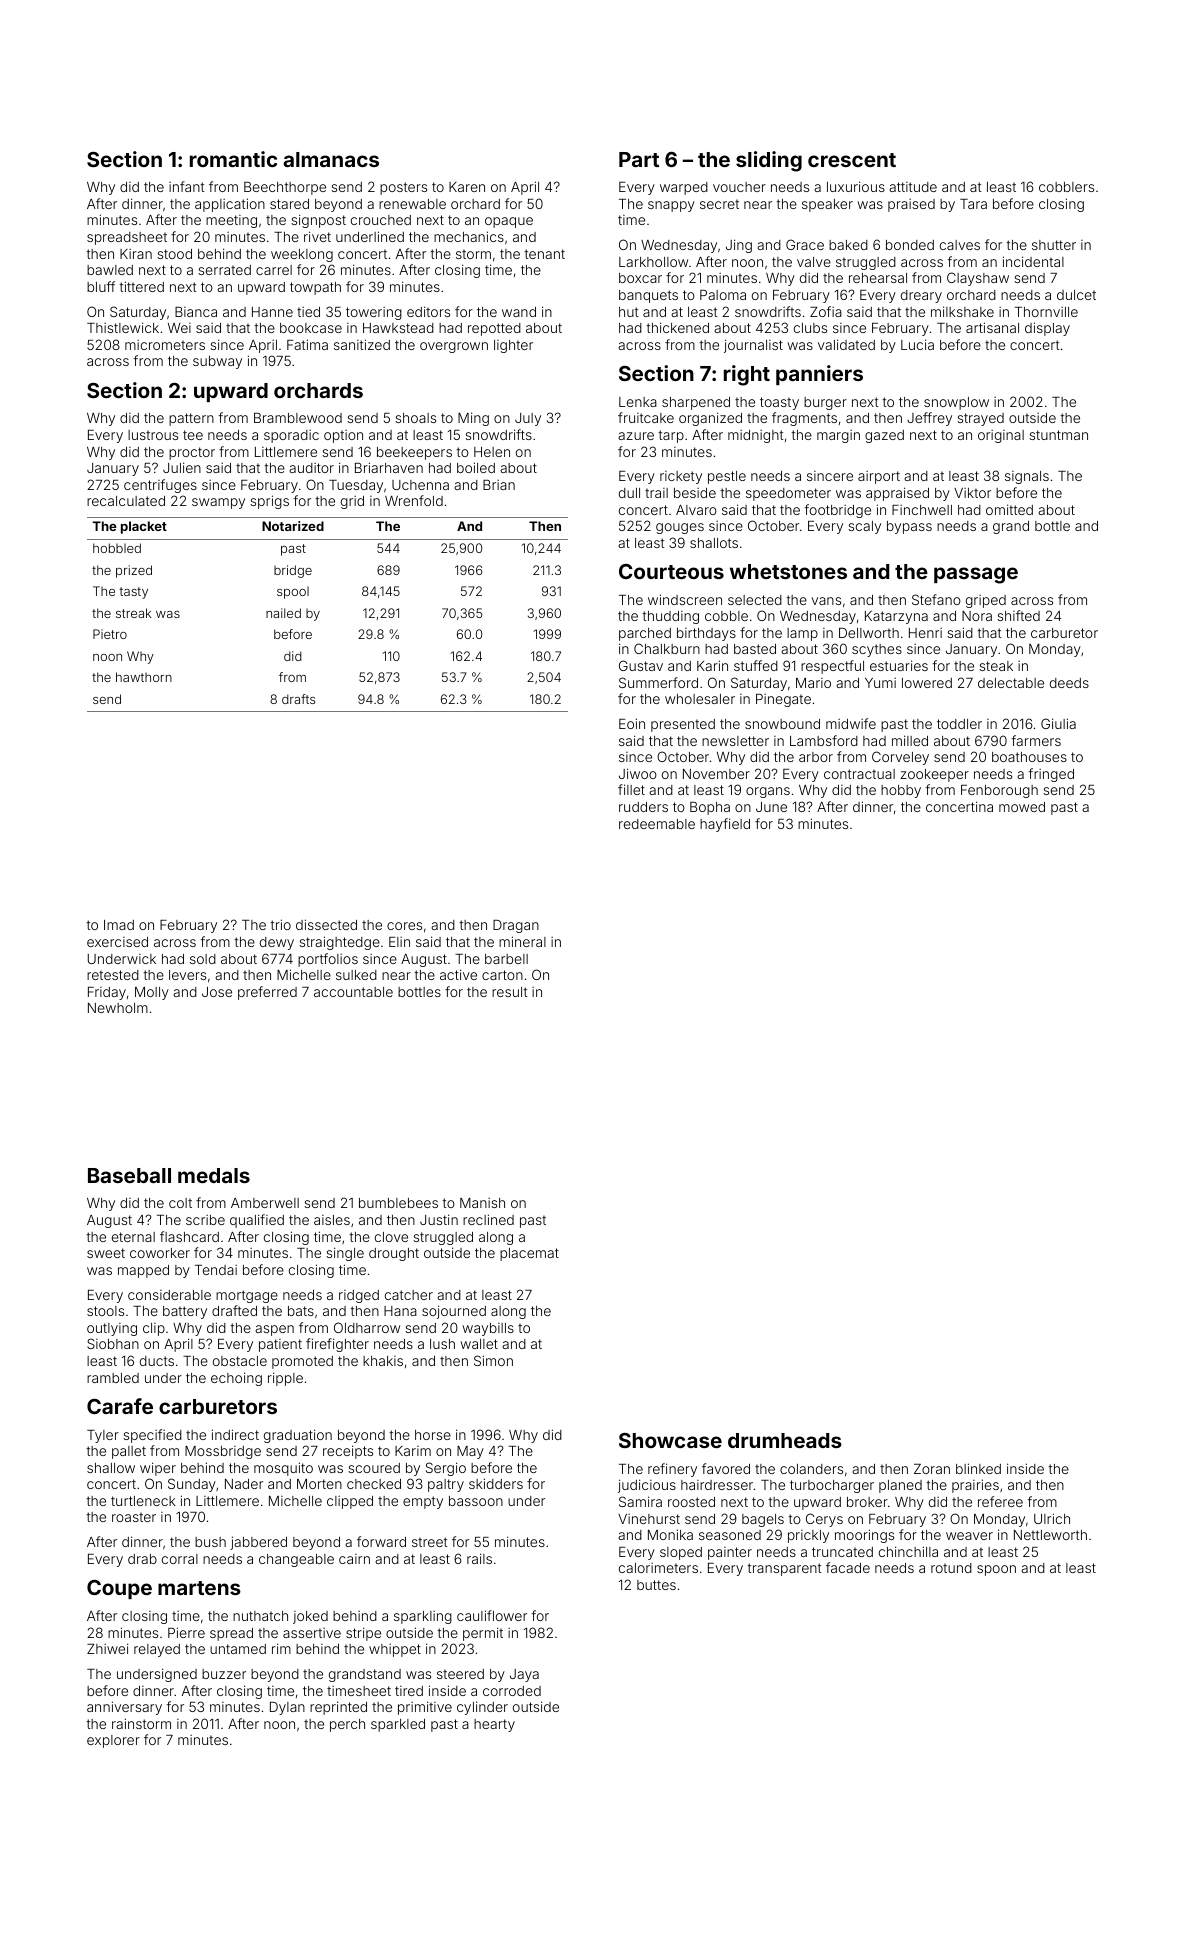 The height and width of the document is (1953, 1186). What do you see at coordinates (656, 1585) in the document?
I see `buttes` at bounding box center [656, 1585].
